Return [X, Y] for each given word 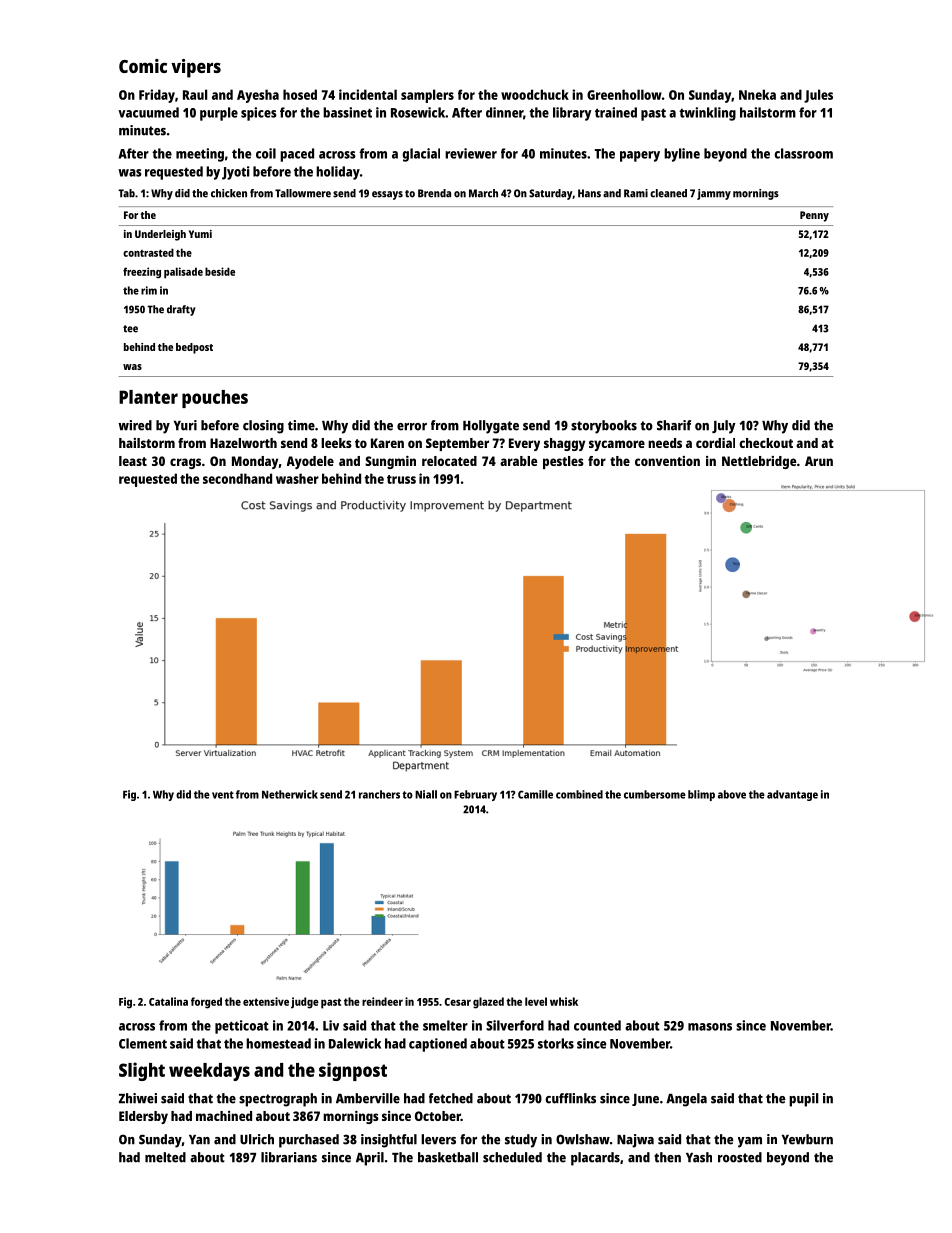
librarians [289, 1157]
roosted [740, 1157]
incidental [368, 94]
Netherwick [290, 794]
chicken [229, 193]
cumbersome [655, 794]
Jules [818, 96]
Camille [535, 794]
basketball [448, 1157]
